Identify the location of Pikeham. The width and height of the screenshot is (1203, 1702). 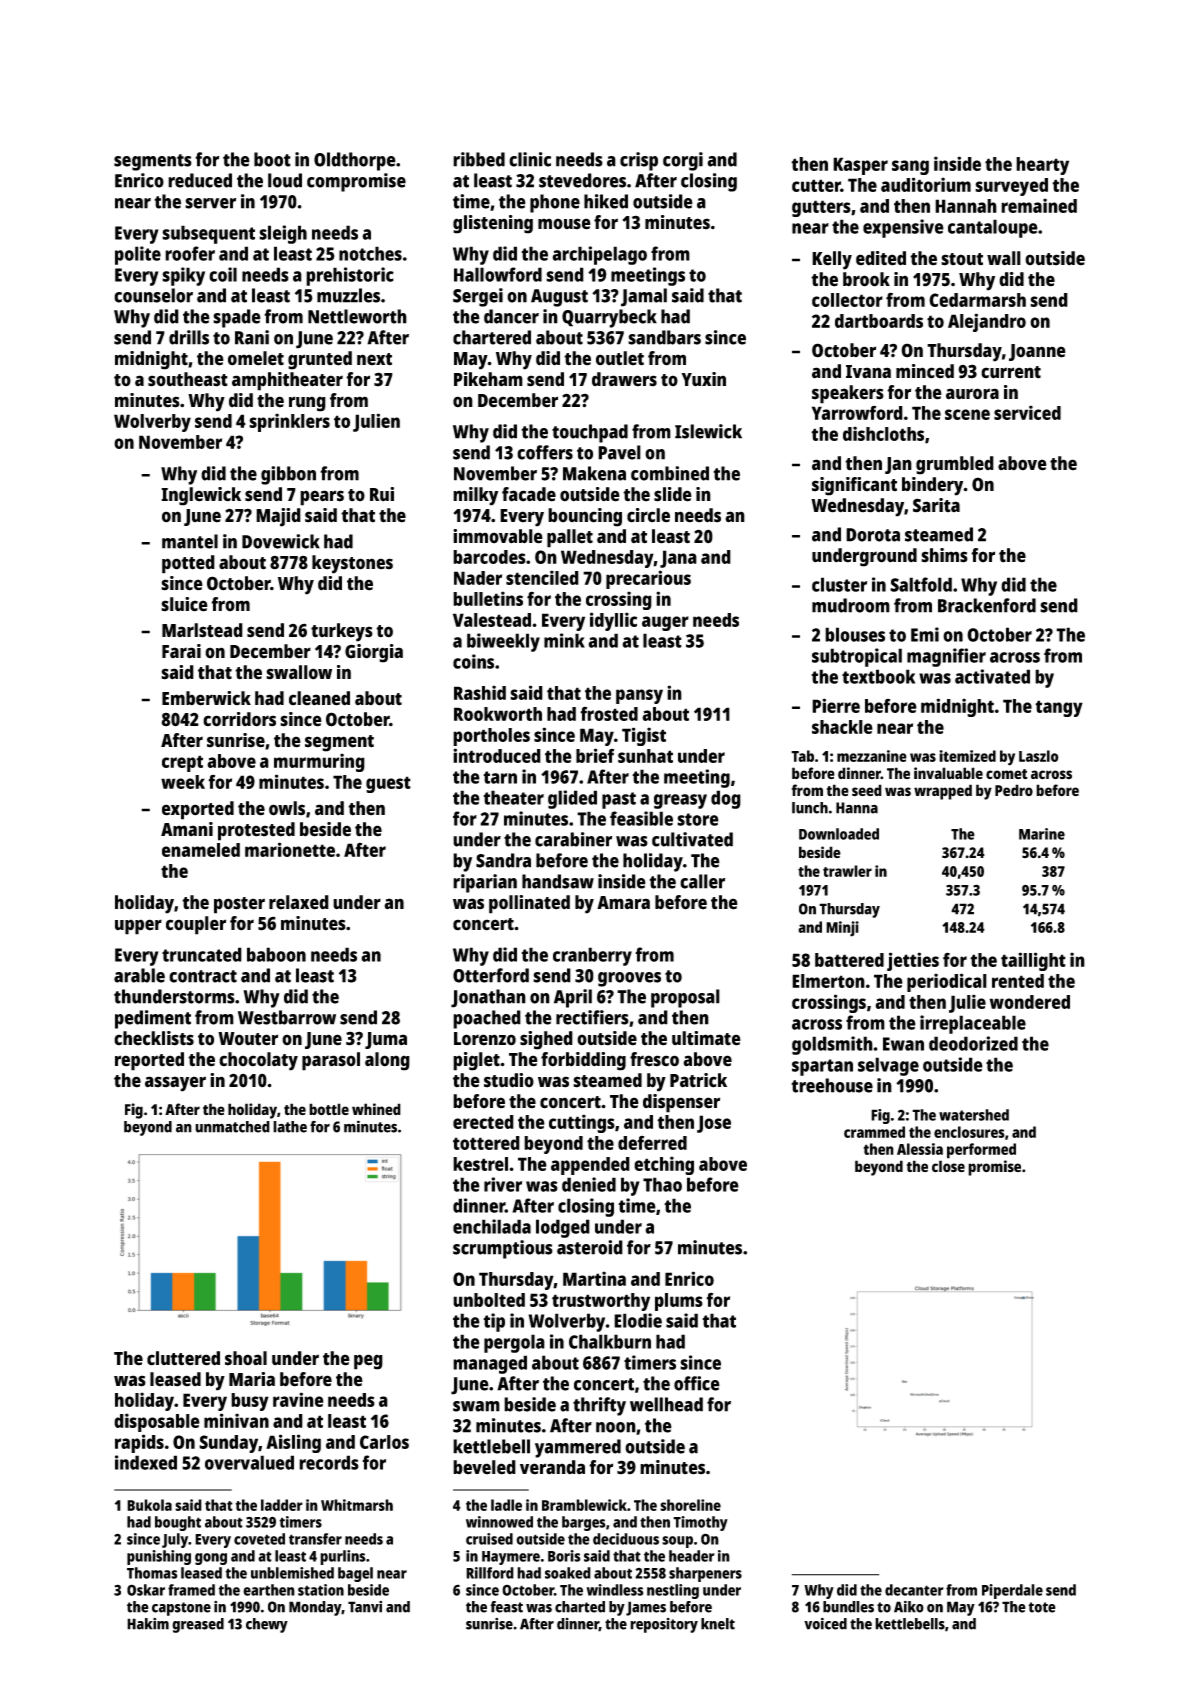
(488, 379).
